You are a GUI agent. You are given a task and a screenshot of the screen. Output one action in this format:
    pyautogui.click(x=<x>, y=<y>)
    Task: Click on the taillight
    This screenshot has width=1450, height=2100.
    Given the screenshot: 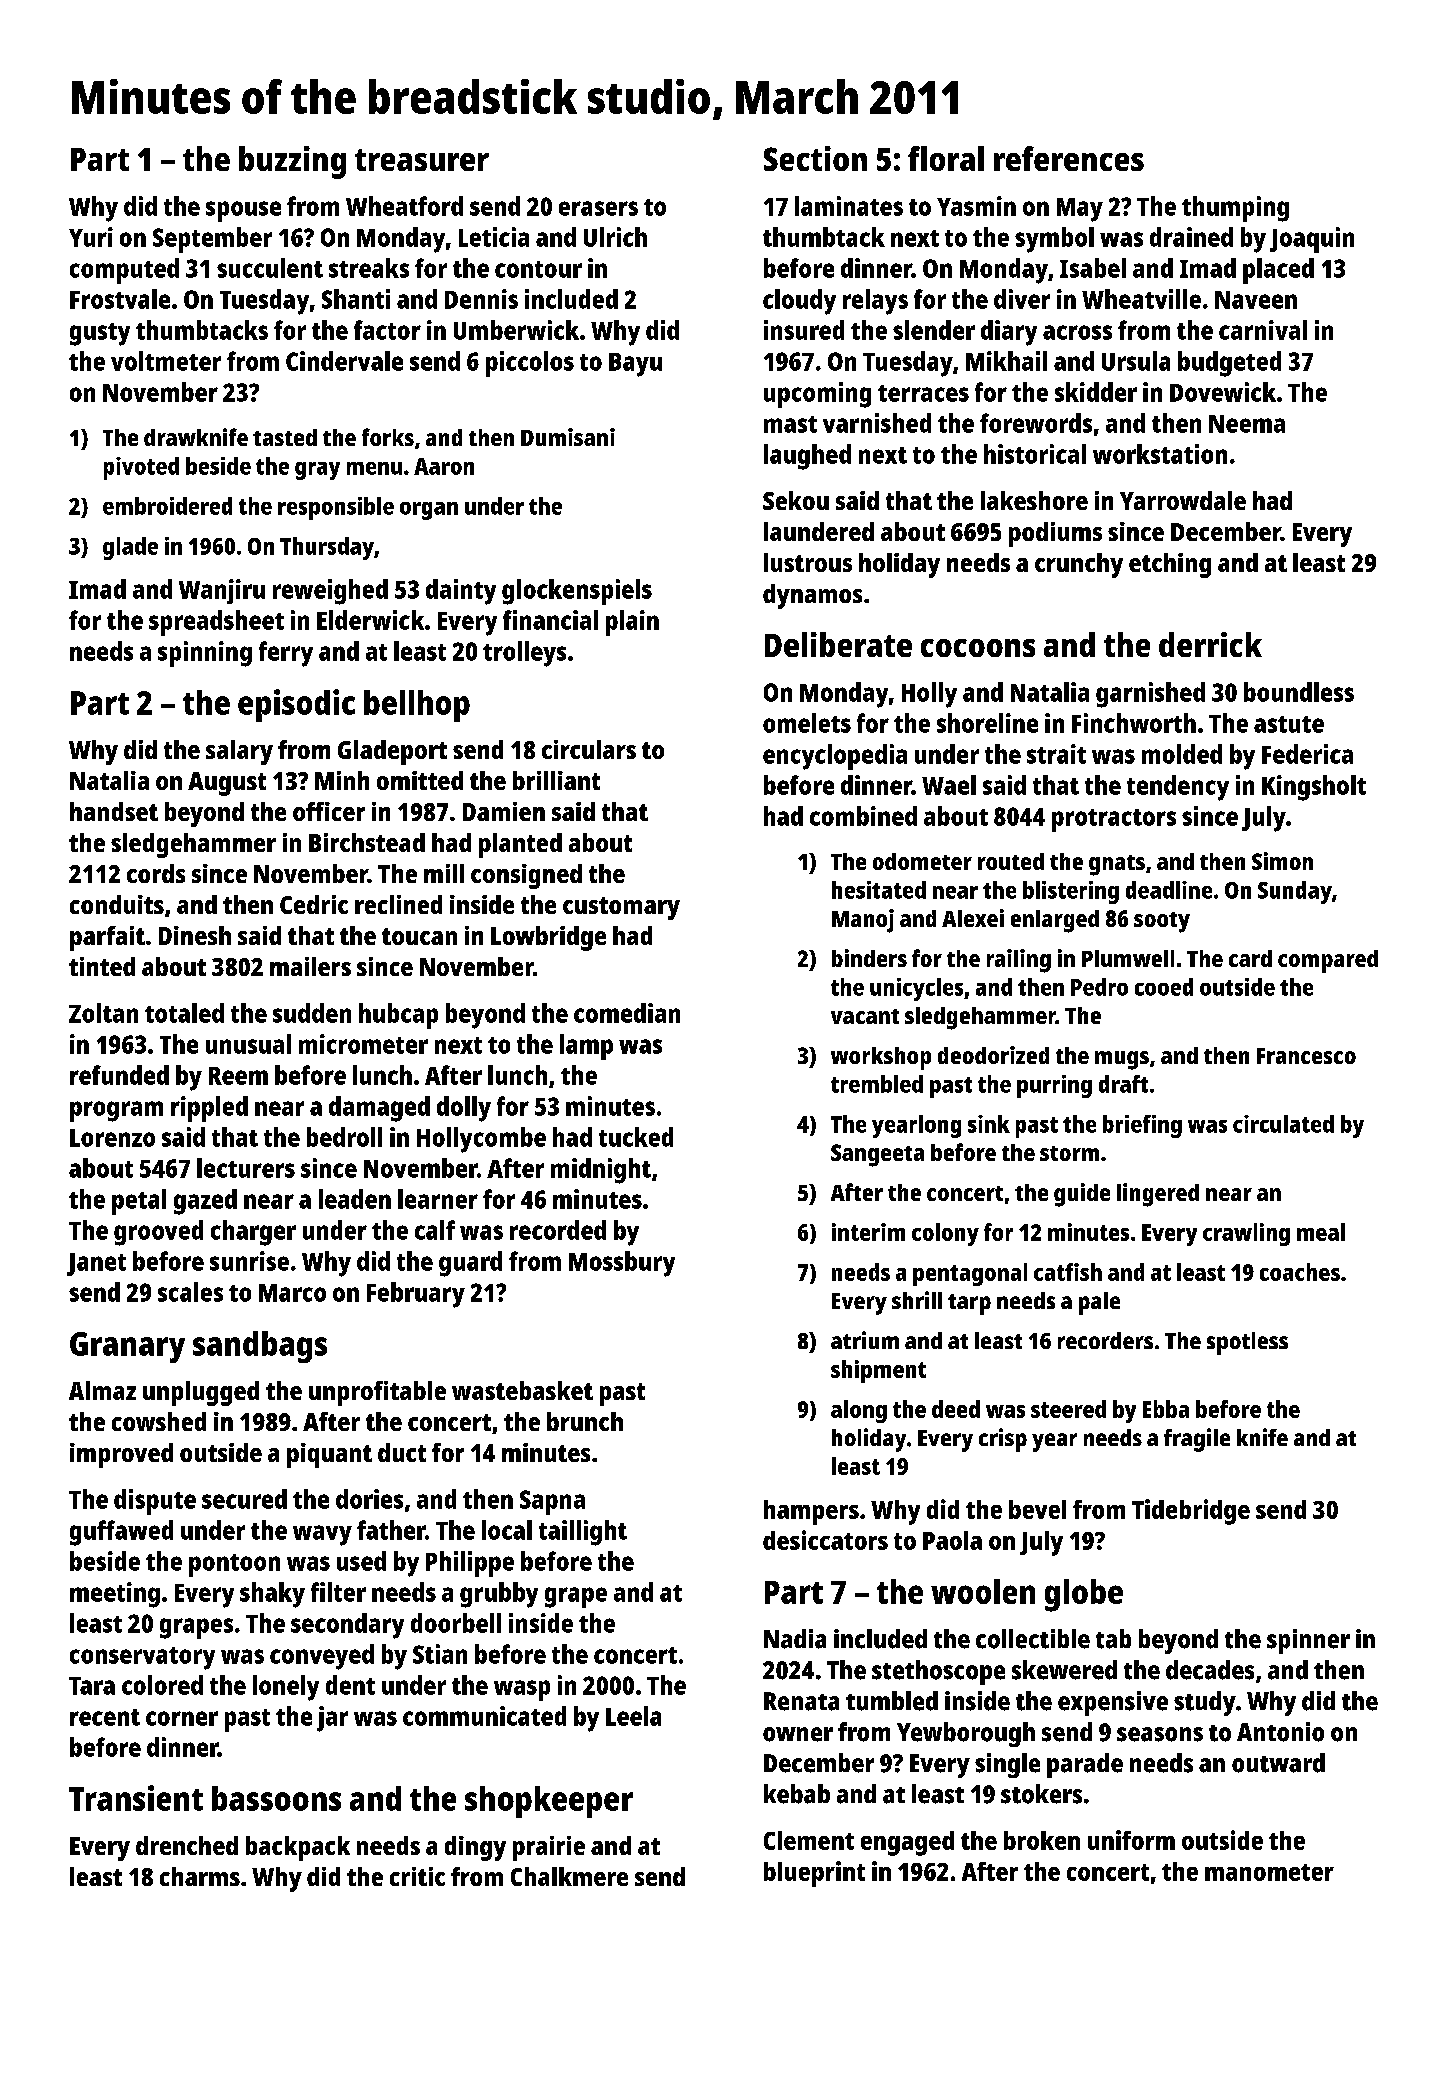 What is the action you would take?
    pyautogui.click(x=583, y=1533)
